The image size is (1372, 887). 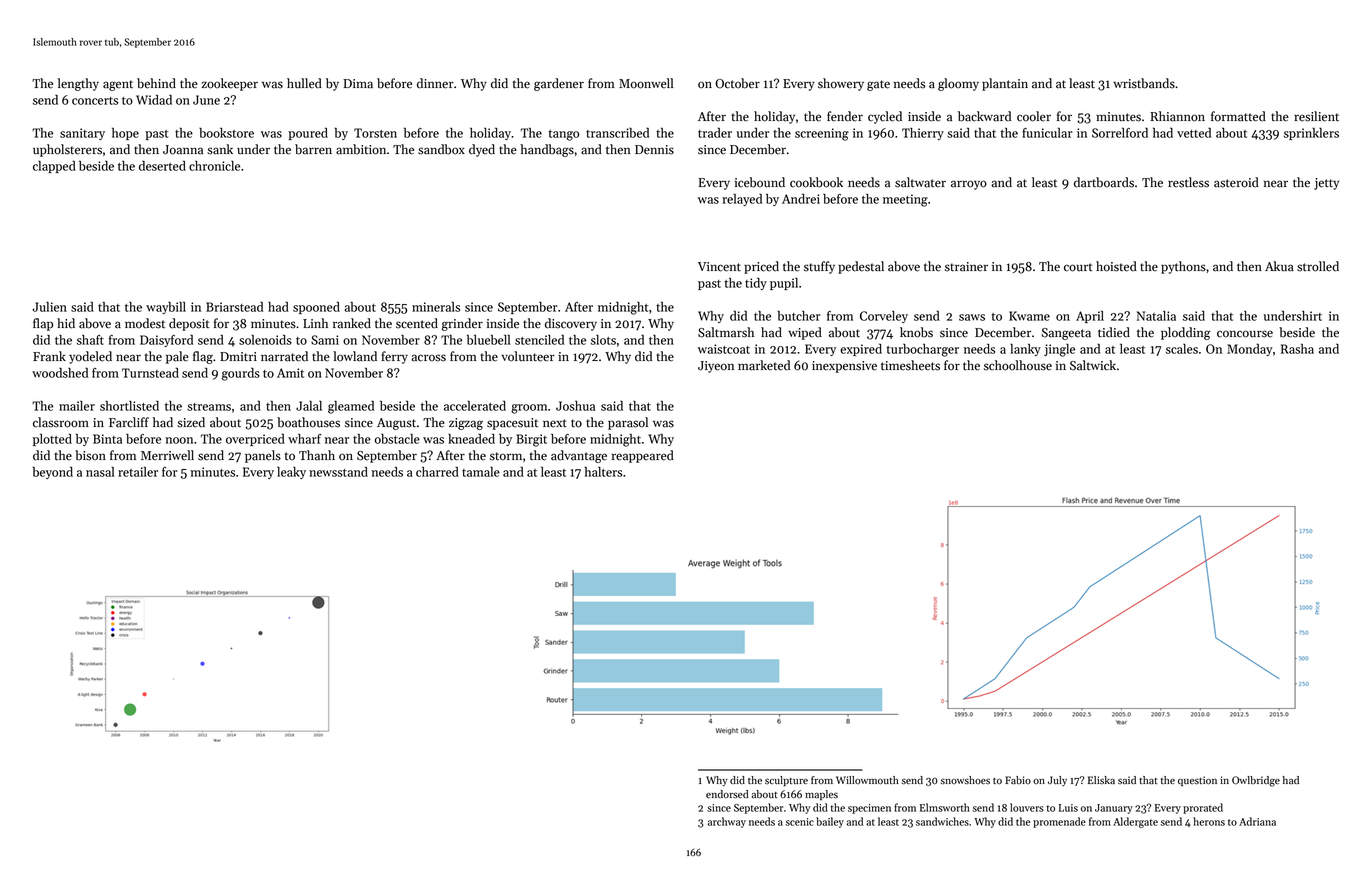 I want to click on endorsed, so click(x=727, y=794).
